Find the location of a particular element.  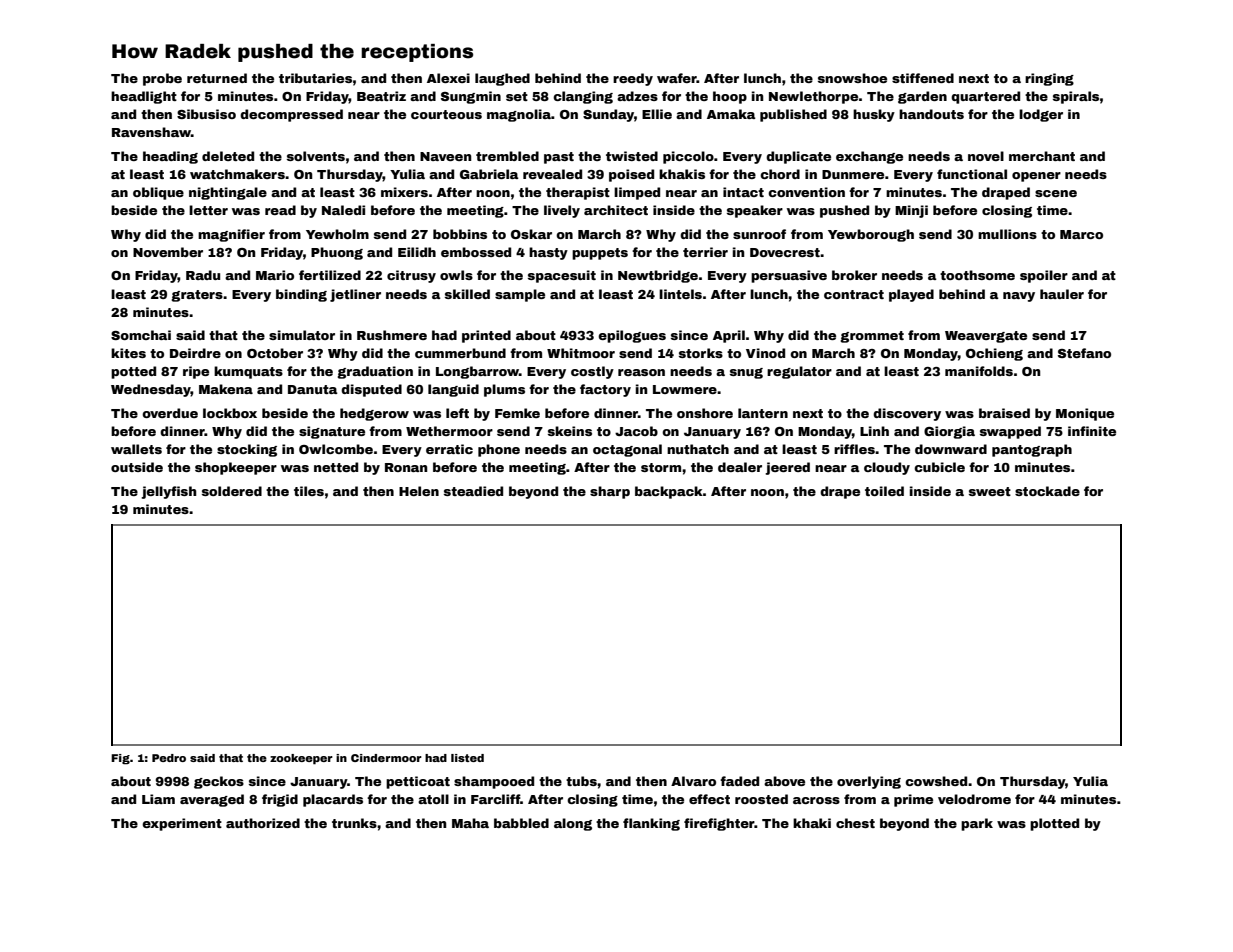

faded is located at coordinates (739, 781).
